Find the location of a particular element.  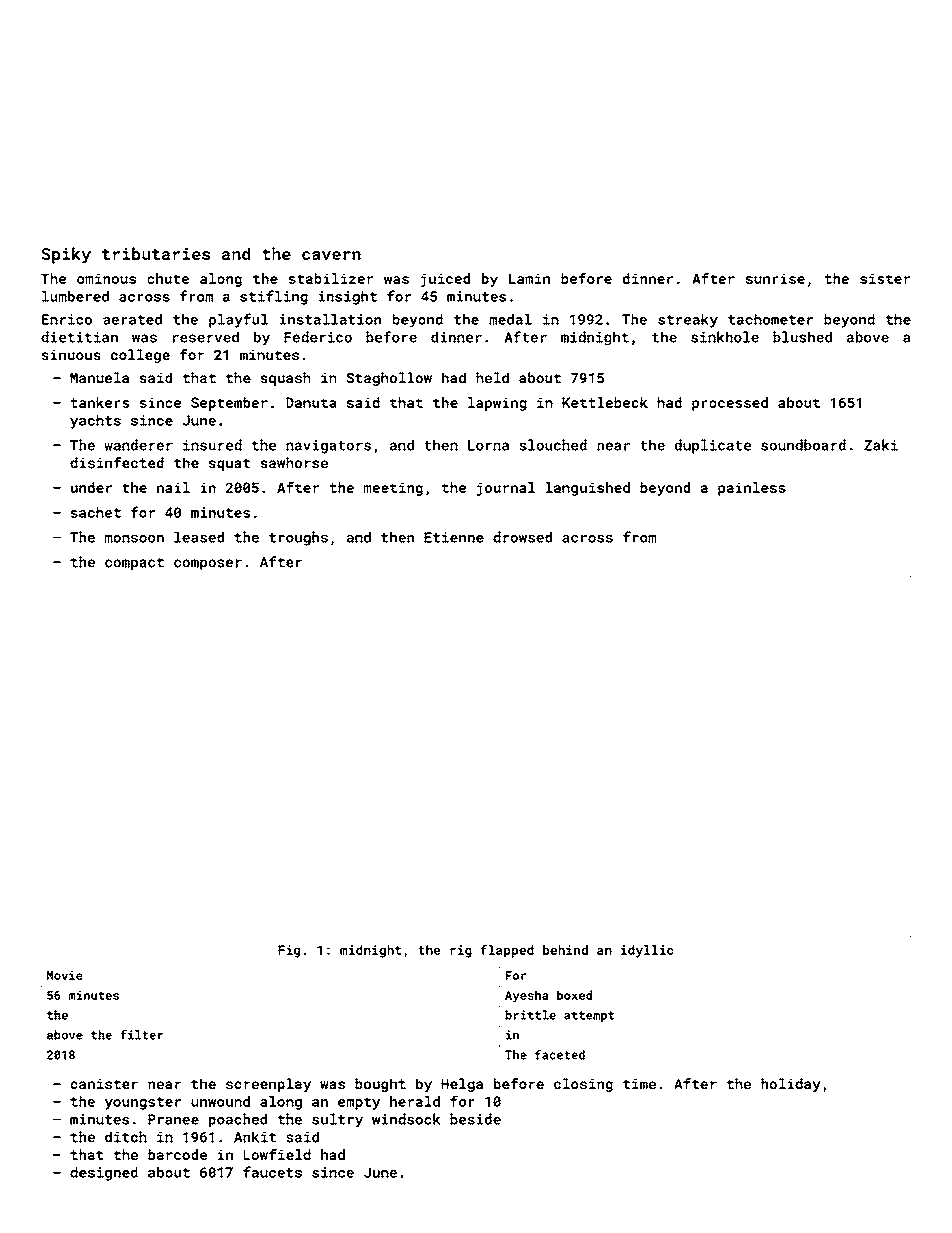

duplicate is located at coordinates (713, 446).
